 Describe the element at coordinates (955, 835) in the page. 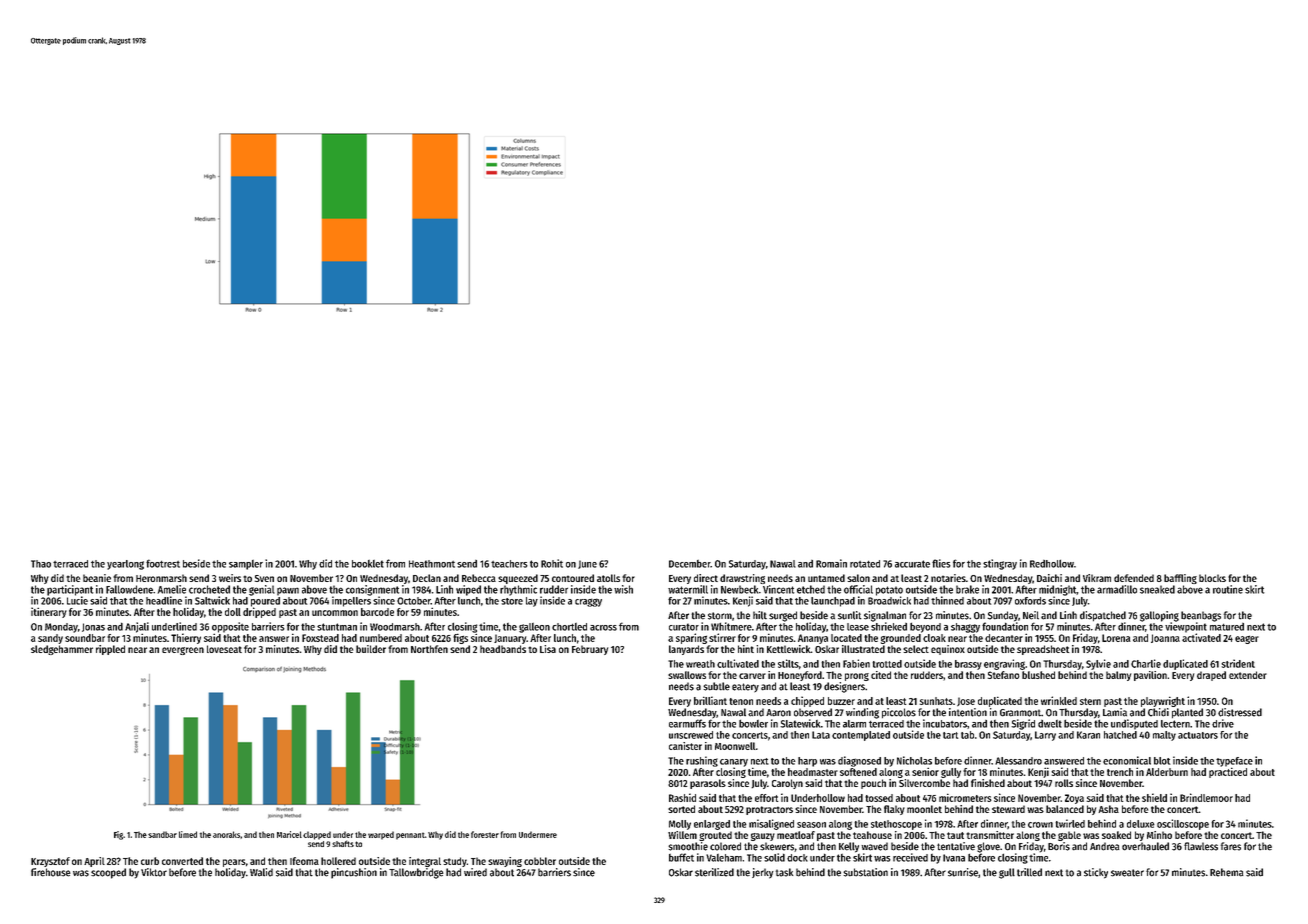

I see `taut` at that location.
